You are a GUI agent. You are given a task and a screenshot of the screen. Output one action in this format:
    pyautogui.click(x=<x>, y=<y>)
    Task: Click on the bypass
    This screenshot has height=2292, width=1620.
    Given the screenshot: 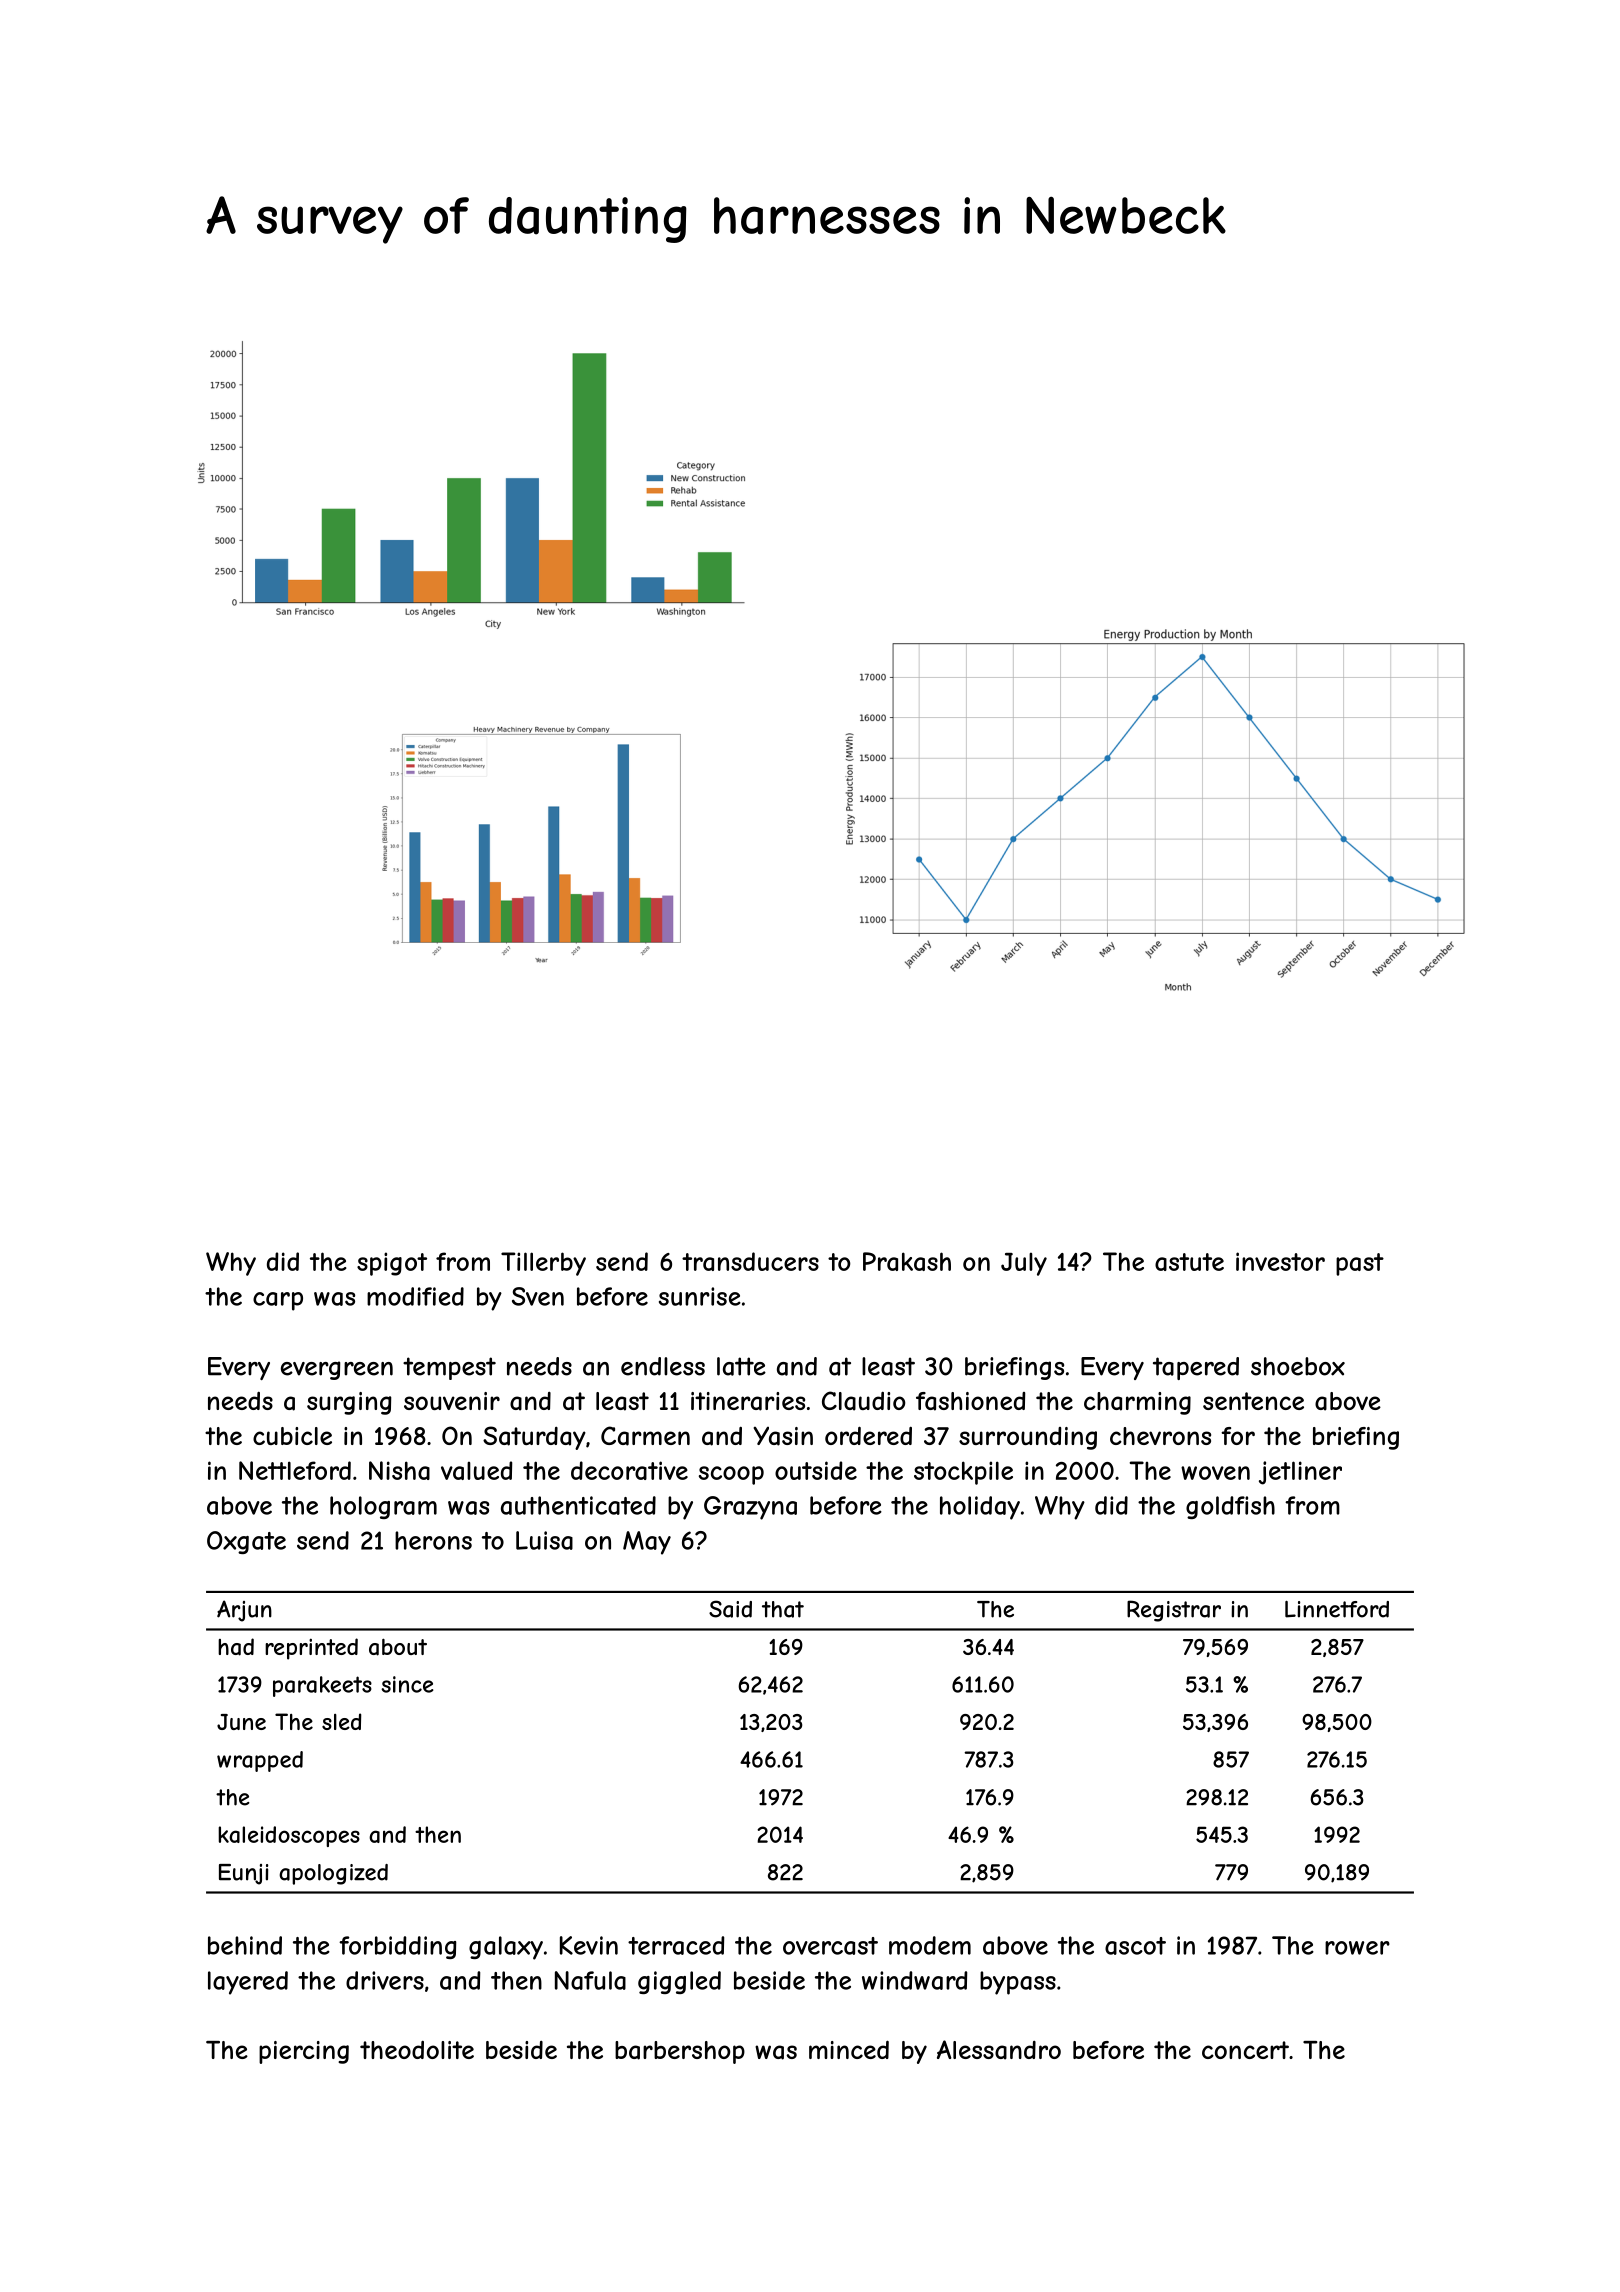 What is the action you would take?
    pyautogui.click(x=1018, y=1983)
